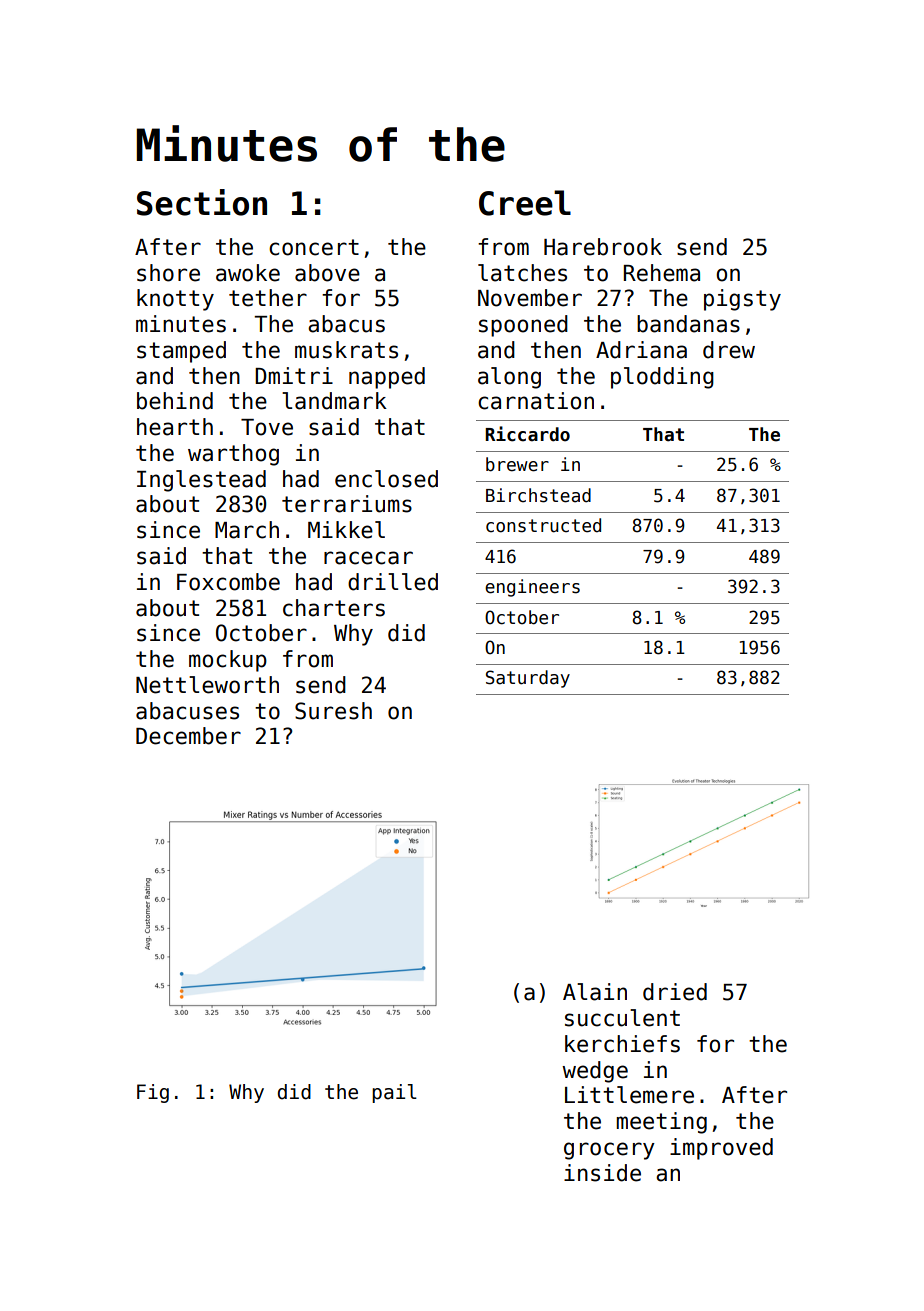  I want to click on pail, so click(394, 1093).
